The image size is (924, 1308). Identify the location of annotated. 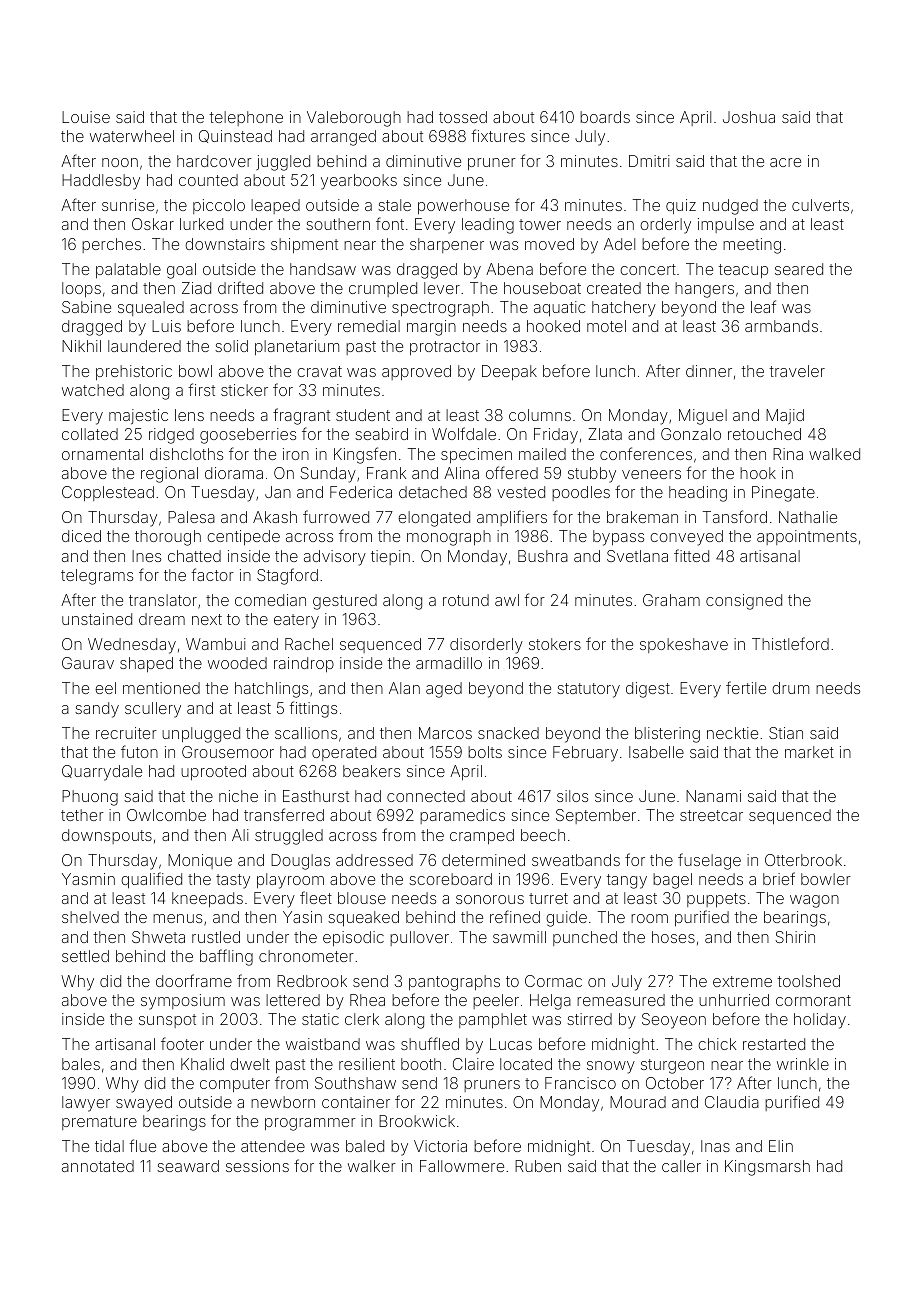
(98, 1166).
